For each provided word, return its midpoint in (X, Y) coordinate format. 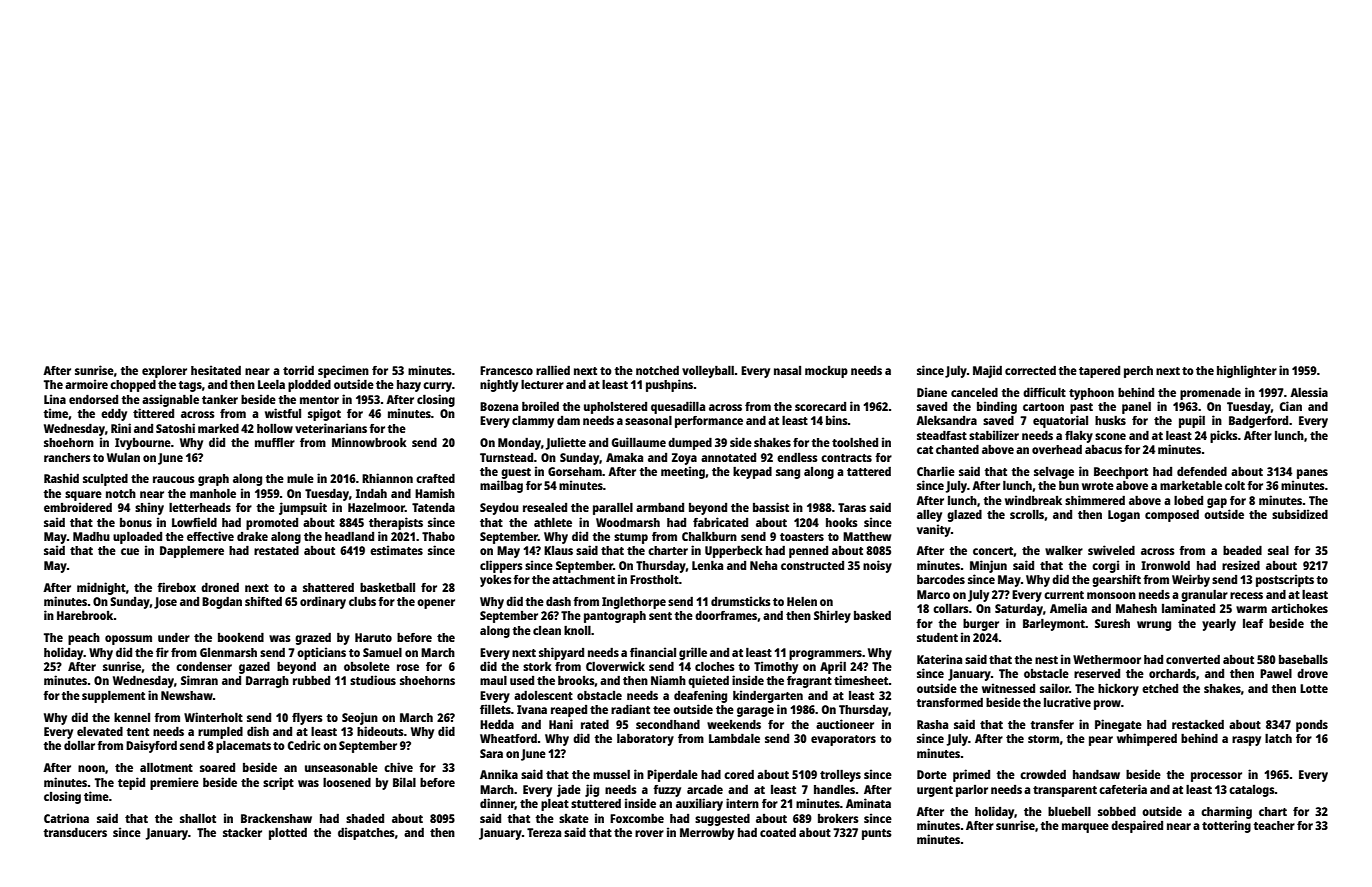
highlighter (1247, 371)
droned (220, 587)
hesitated (216, 370)
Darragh (267, 682)
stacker (242, 832)
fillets (495, 709)
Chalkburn (709, 536)
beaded (1242, 550)
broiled (540, 406)
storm (1043, 739)
